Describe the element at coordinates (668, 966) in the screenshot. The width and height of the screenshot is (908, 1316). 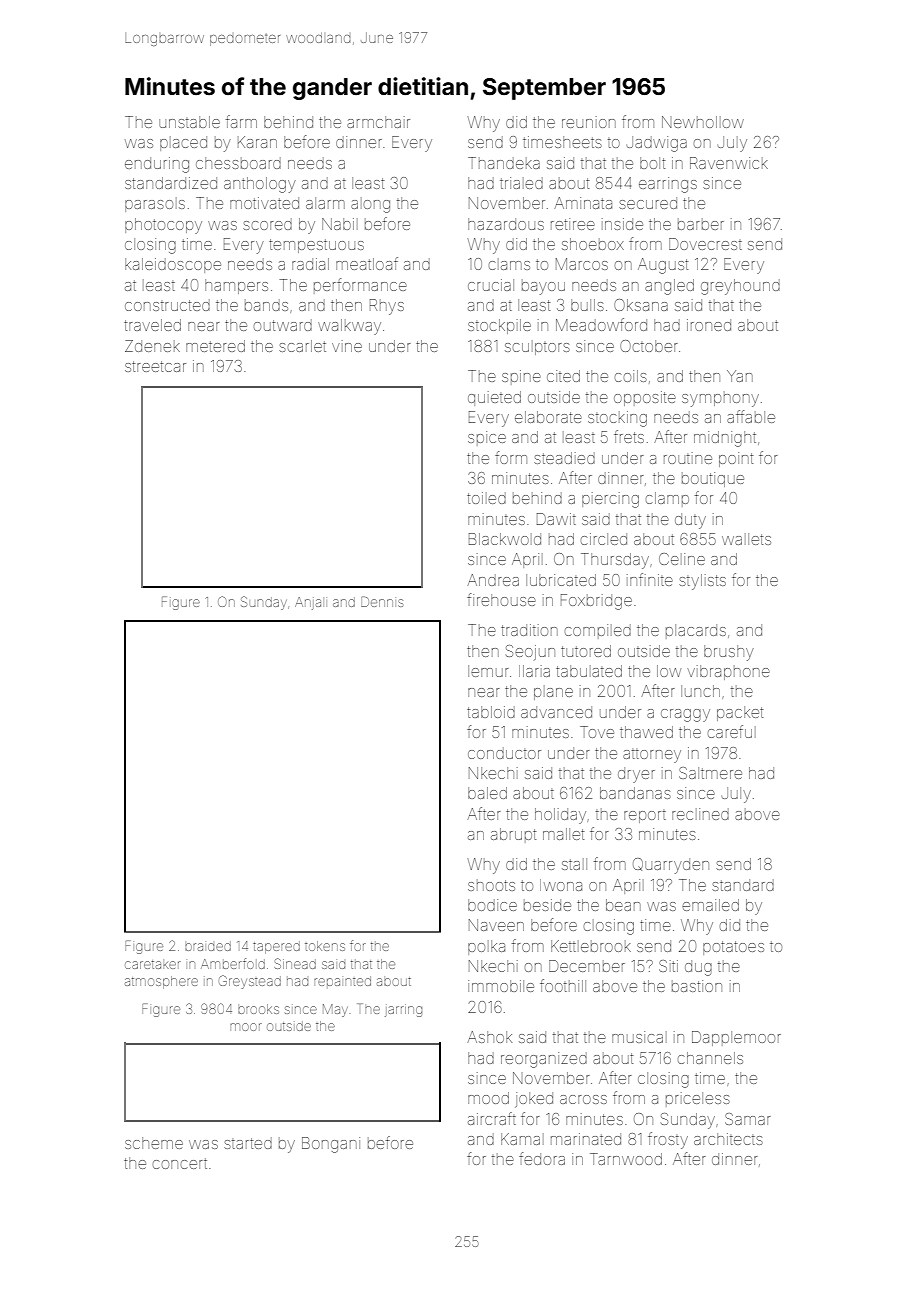
I see `Siti` at that location.
